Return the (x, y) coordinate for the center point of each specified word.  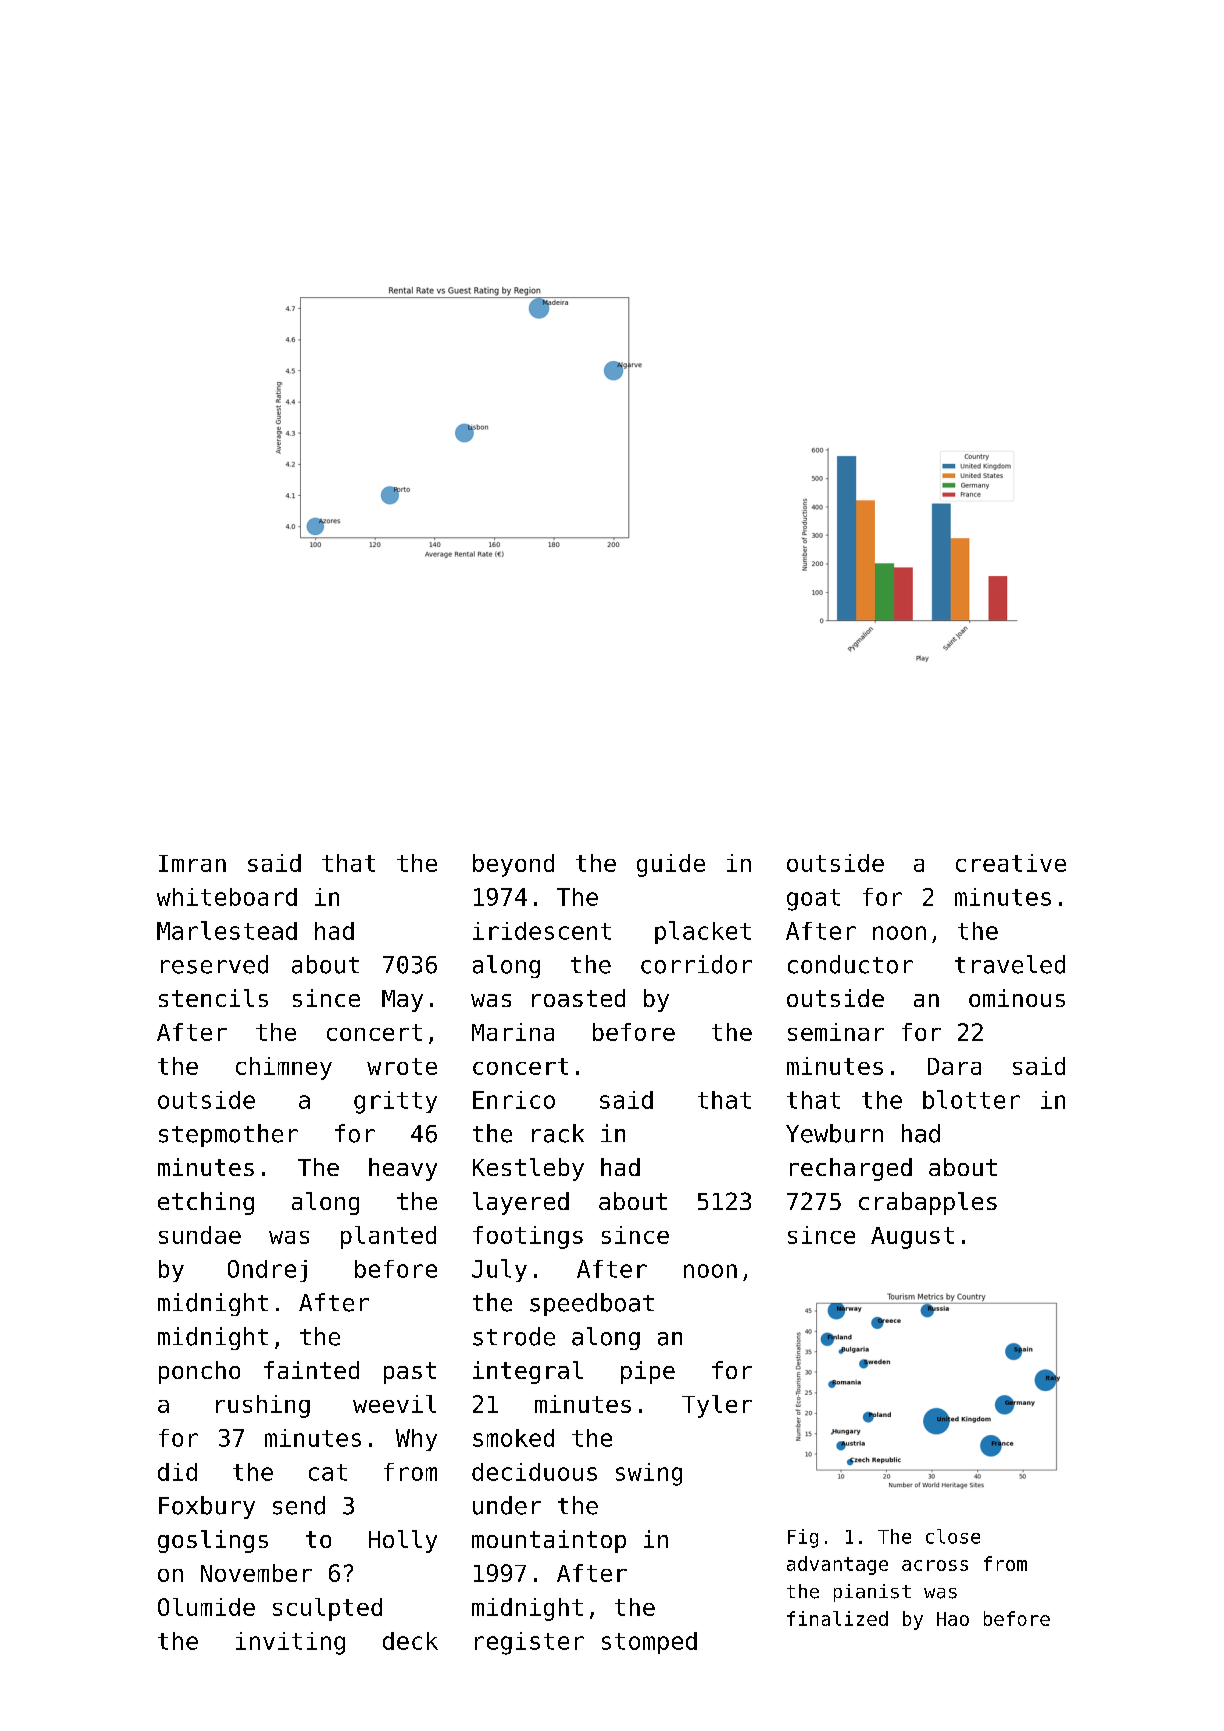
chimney (284, 1068)
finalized (837, 1618)
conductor (850, 964)
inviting (290, 1643)
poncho (199, 1372)
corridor (696, 964)
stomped (649, 1643)
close (953, 1536)
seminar (836, 1032)
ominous (1017, 998)
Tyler (717, 1406)
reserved (214, 964)
